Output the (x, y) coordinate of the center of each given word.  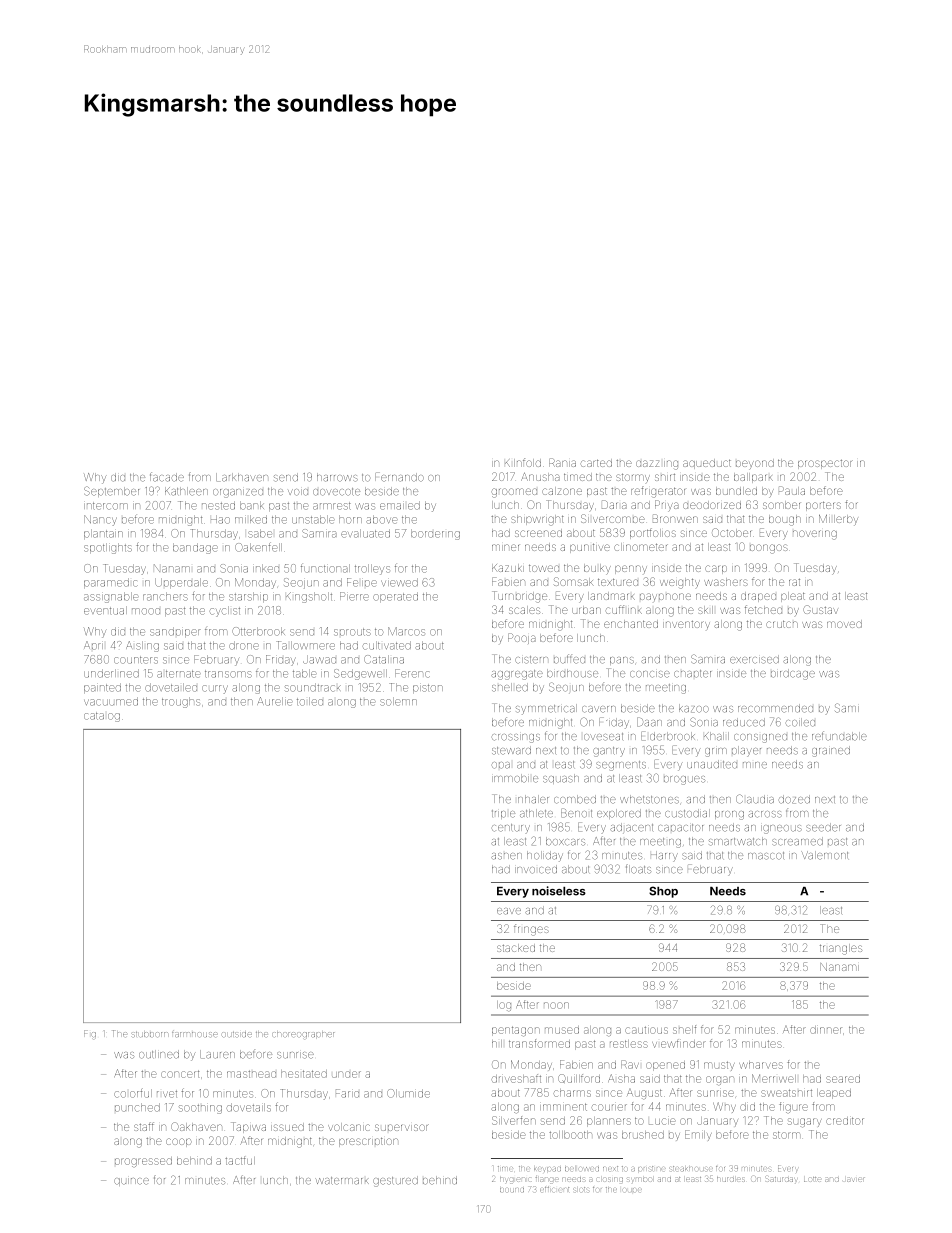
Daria (614, 504)
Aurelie (275, 701)
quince (131, 1182)
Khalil (716, 736)
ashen (506, 856)
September (111, 491)
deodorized (712, 505)
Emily (698, 1135)
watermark (342, 1181)
